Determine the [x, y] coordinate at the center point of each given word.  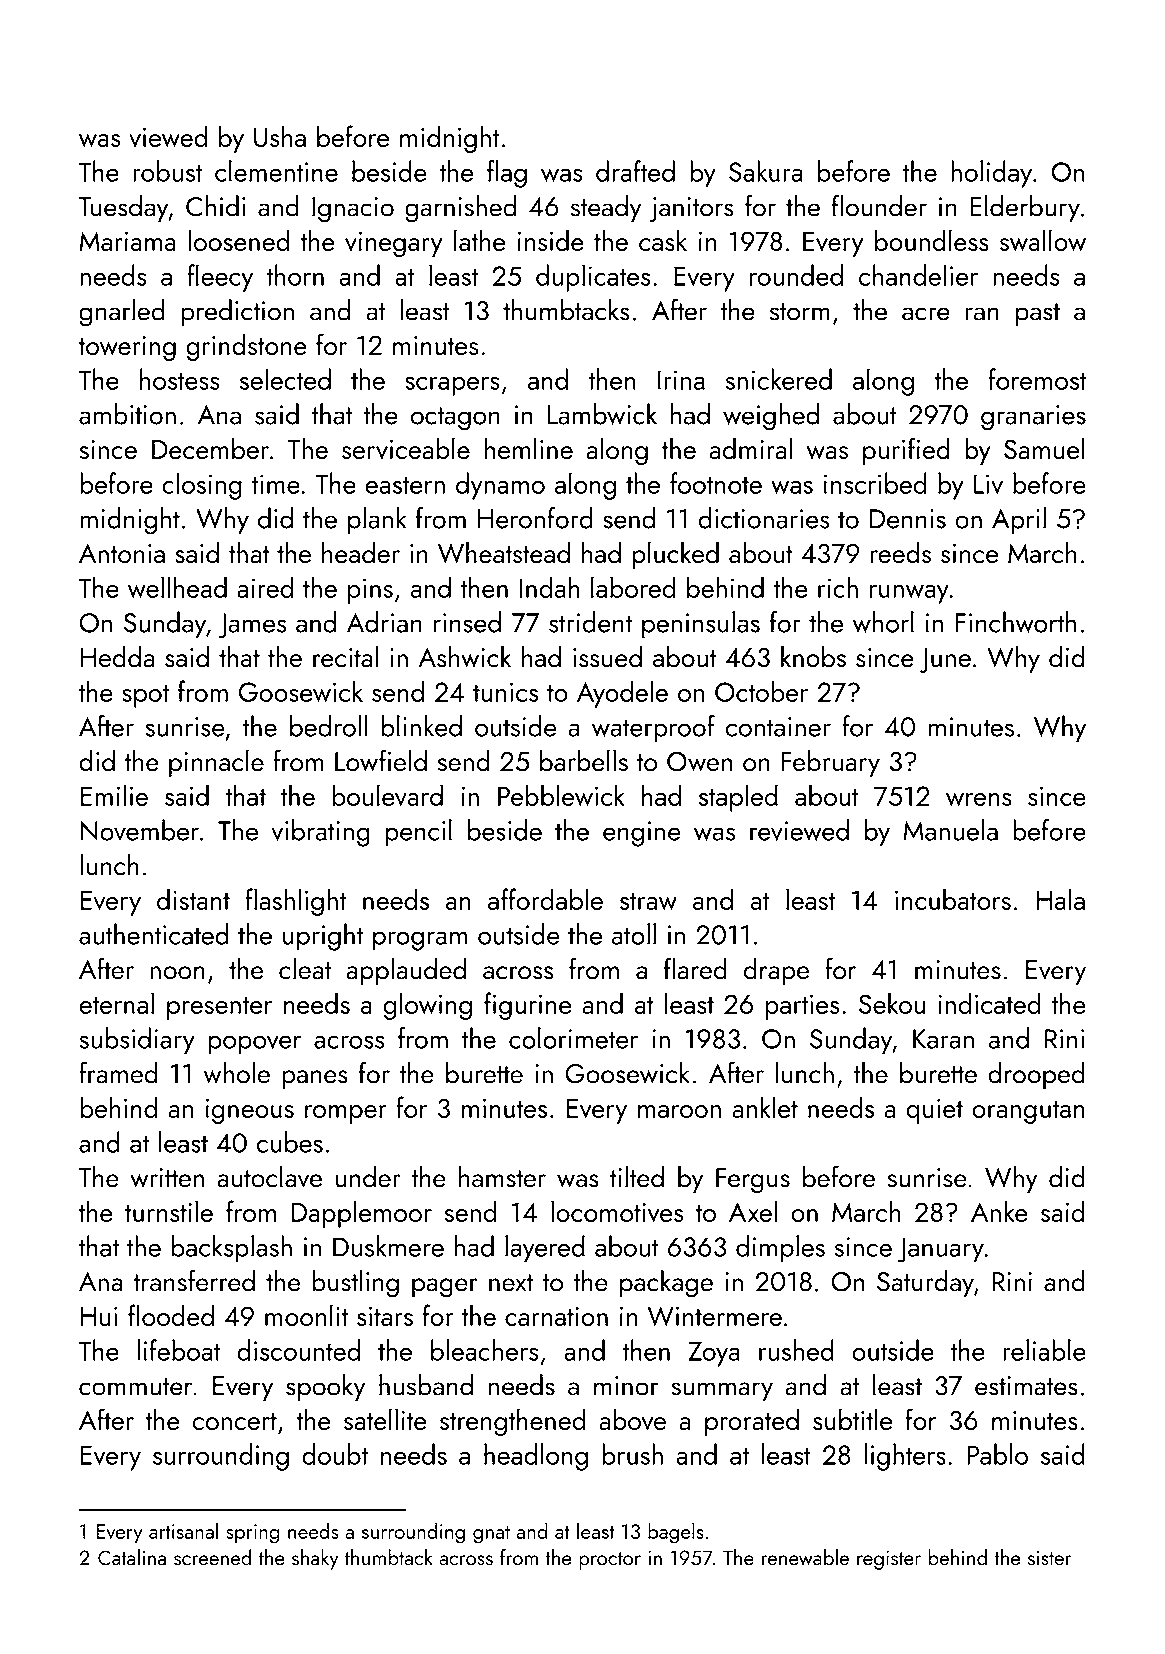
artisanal [183, 1530]
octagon [455, 419]
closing [202, 486]
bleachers [485, 1350]
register [889, 1560]
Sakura [765, 171]
